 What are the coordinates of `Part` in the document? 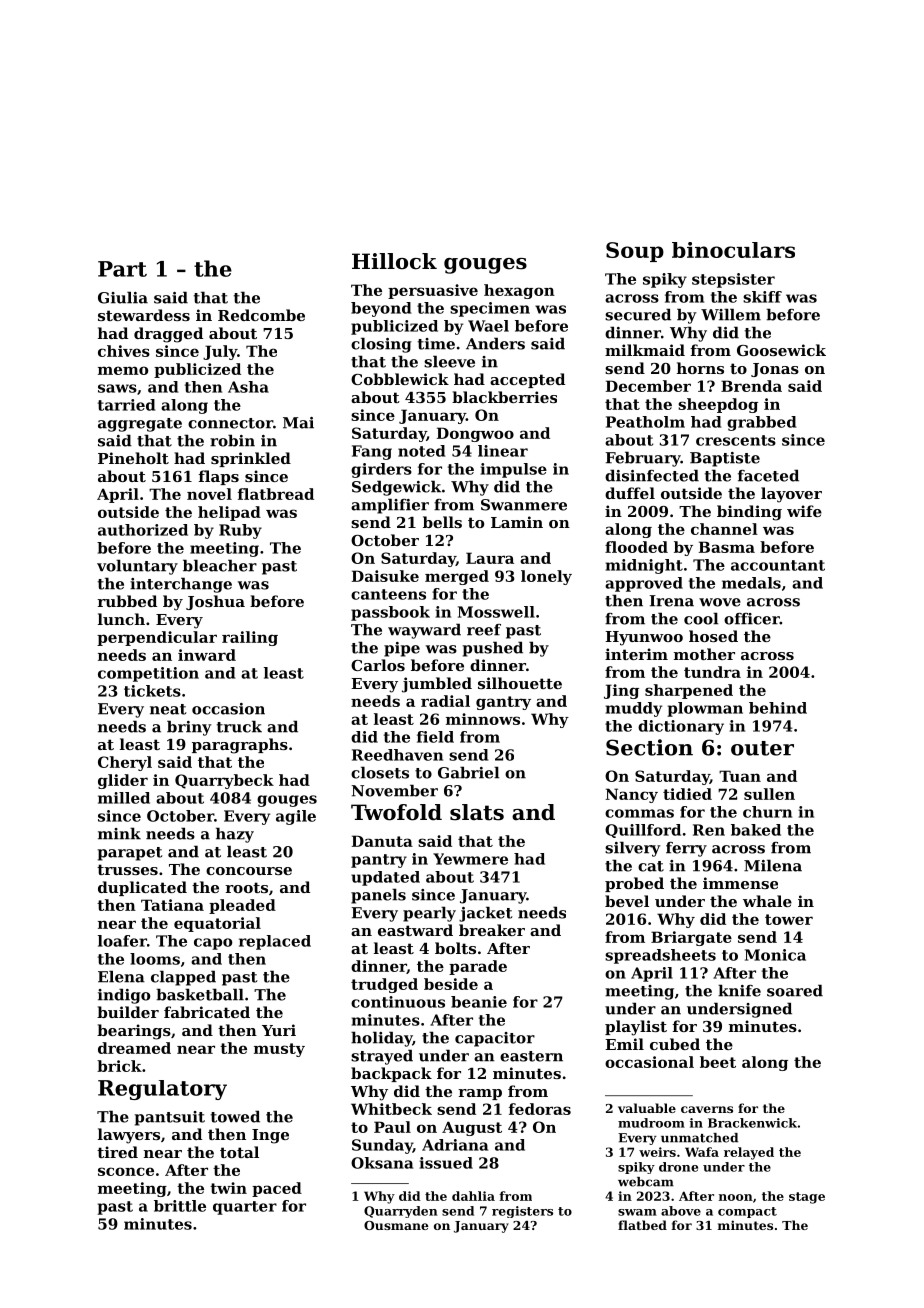 It's located at (122, 269).
